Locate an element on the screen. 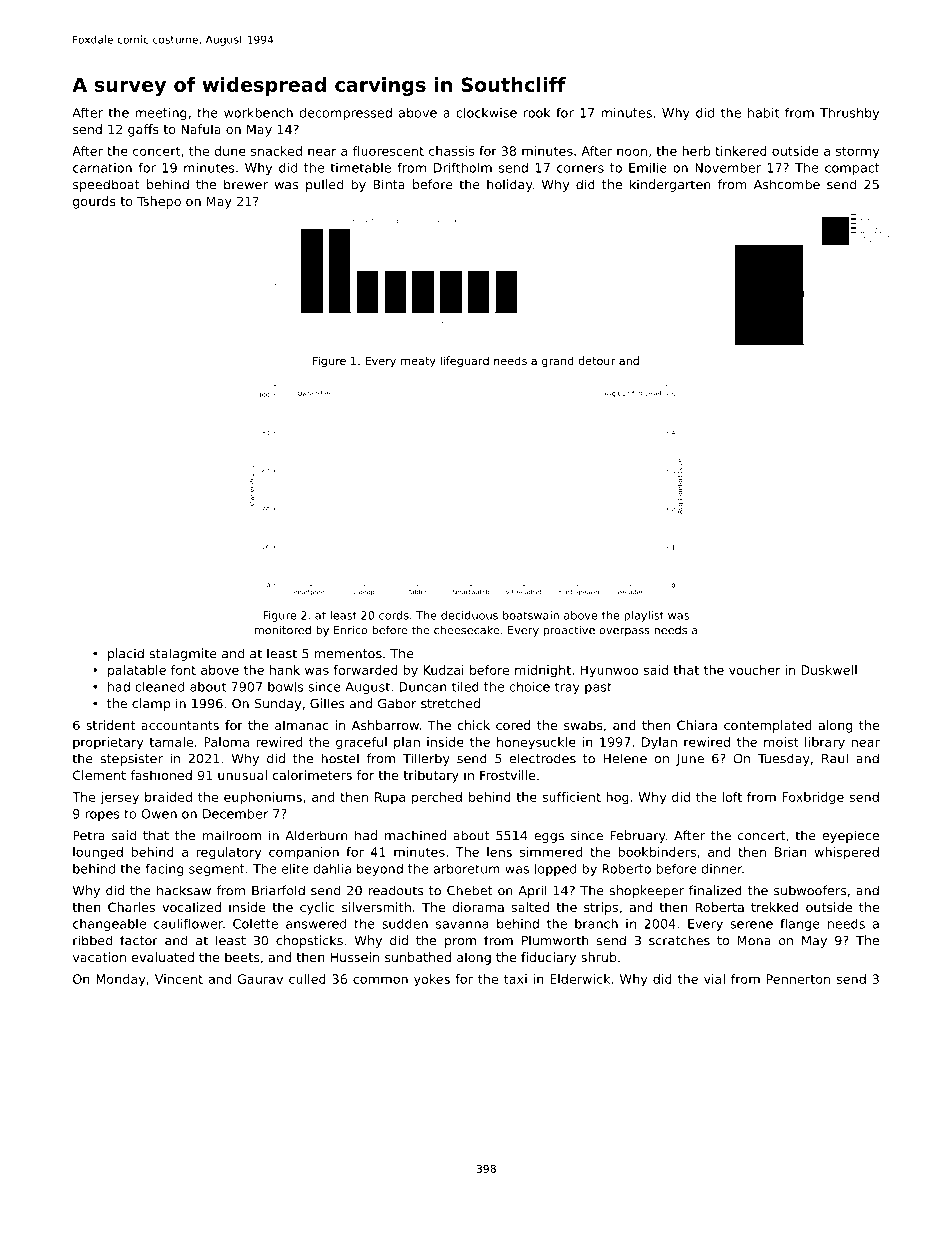 The image size is (952, 1233). meaty is located at coordinates (418, 362).
